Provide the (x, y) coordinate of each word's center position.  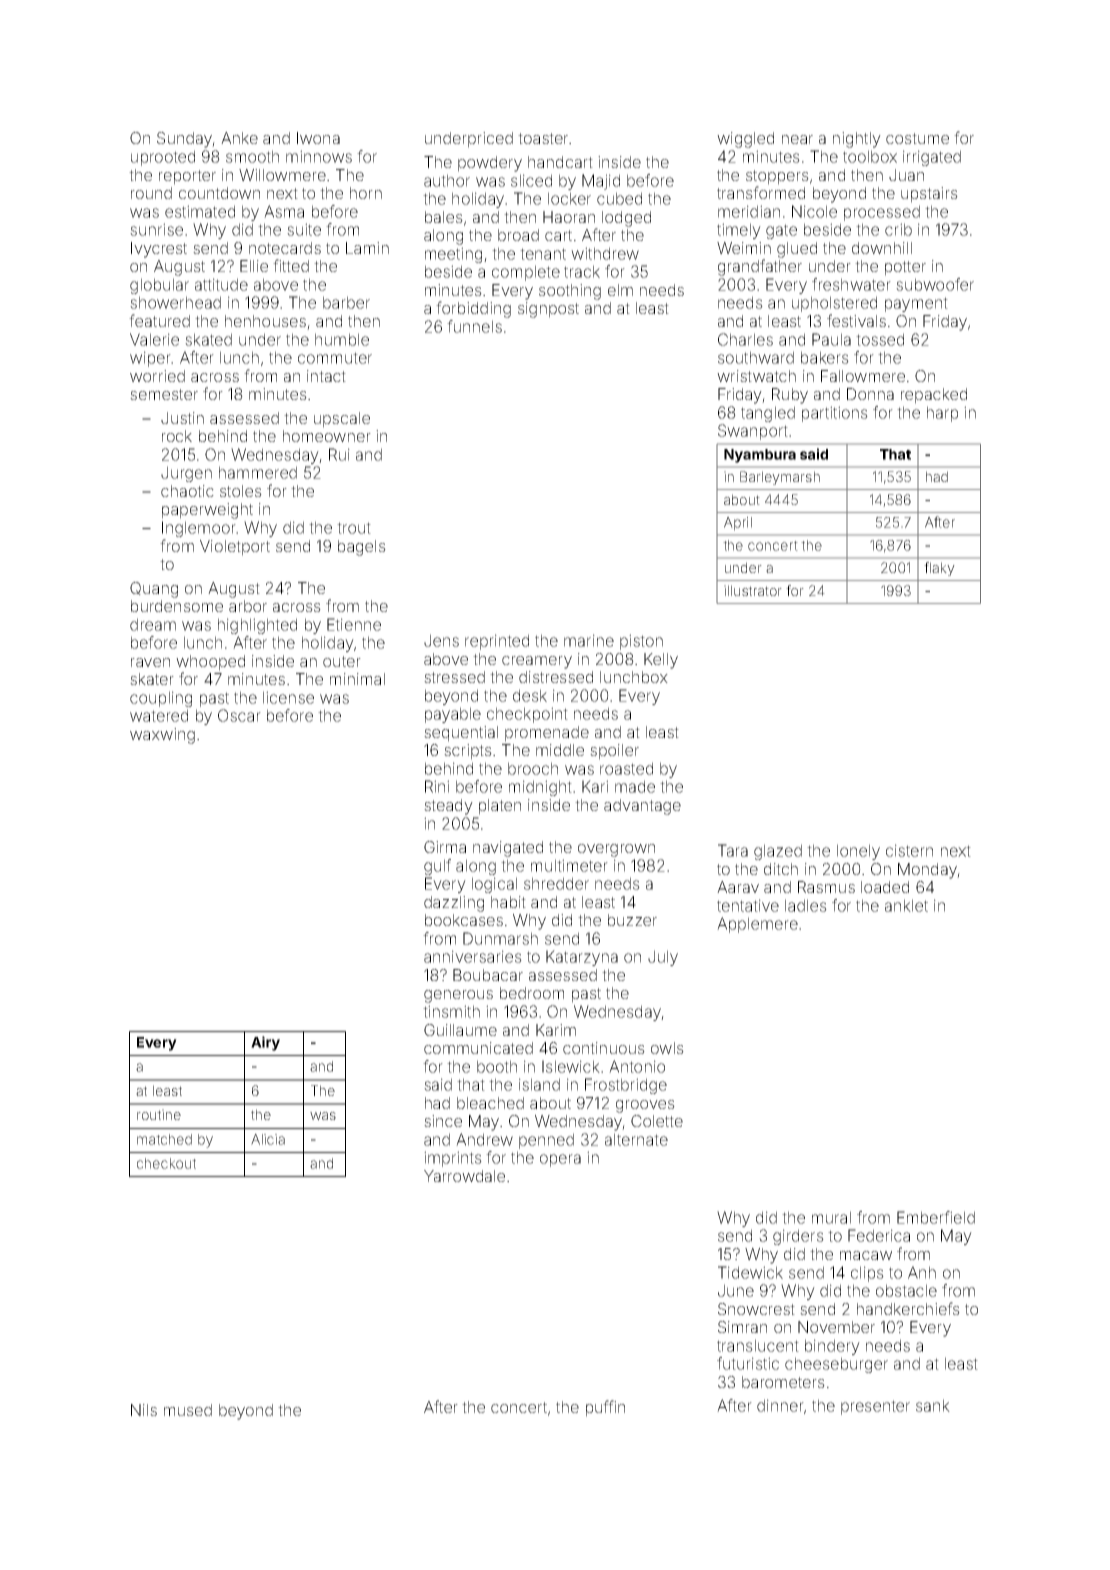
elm (620, 290)
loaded (885, 887)
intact (326, 376)
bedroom (532, 993)
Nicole (814, 211)
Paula (831, 339)
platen (500, 807)
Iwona (318, 138)
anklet (906, 905)
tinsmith (451, 1011)
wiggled (745, 140)
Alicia (268, 1139)
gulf (437, 867)
